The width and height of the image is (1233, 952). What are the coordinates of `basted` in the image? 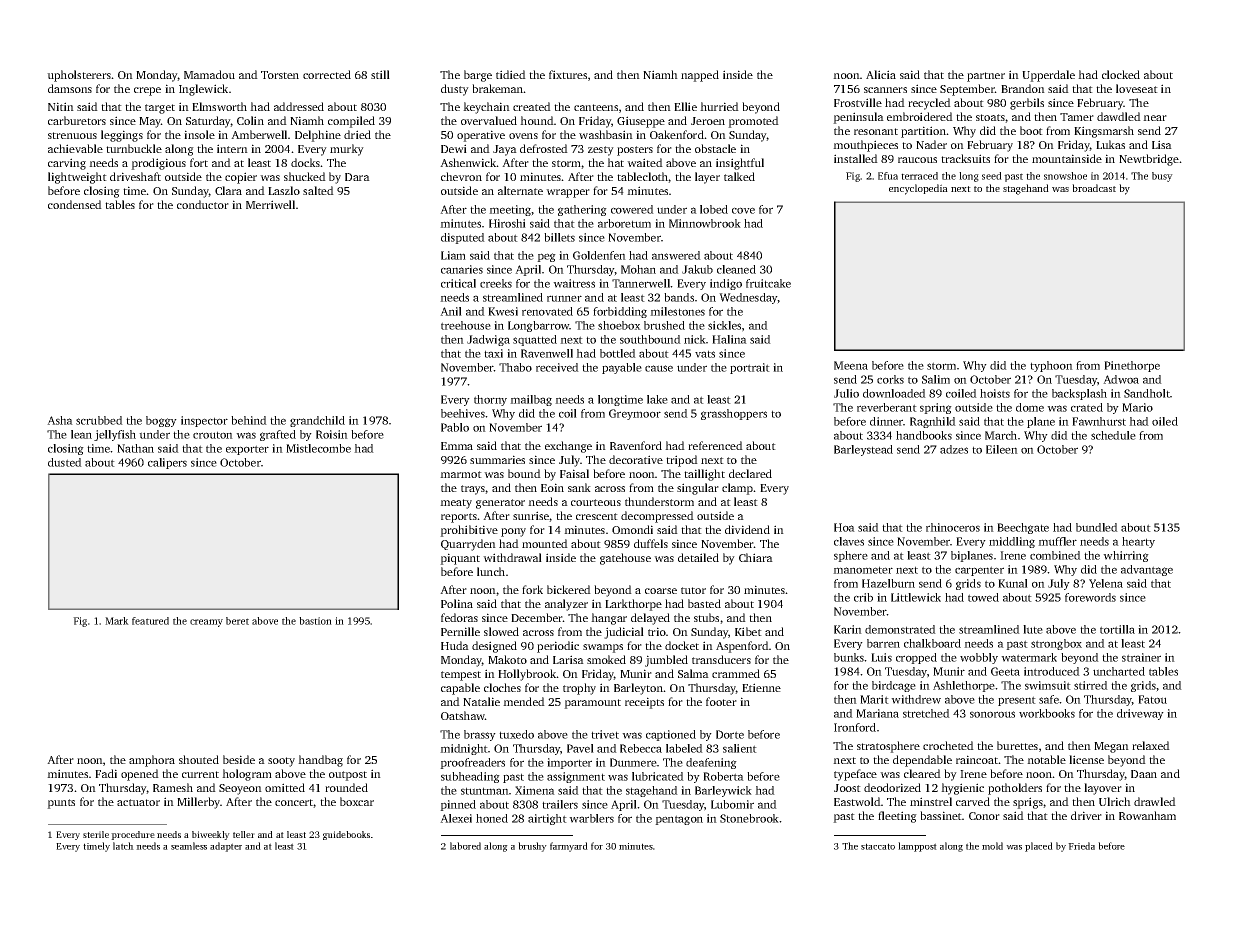 It's located at (704, 603).
